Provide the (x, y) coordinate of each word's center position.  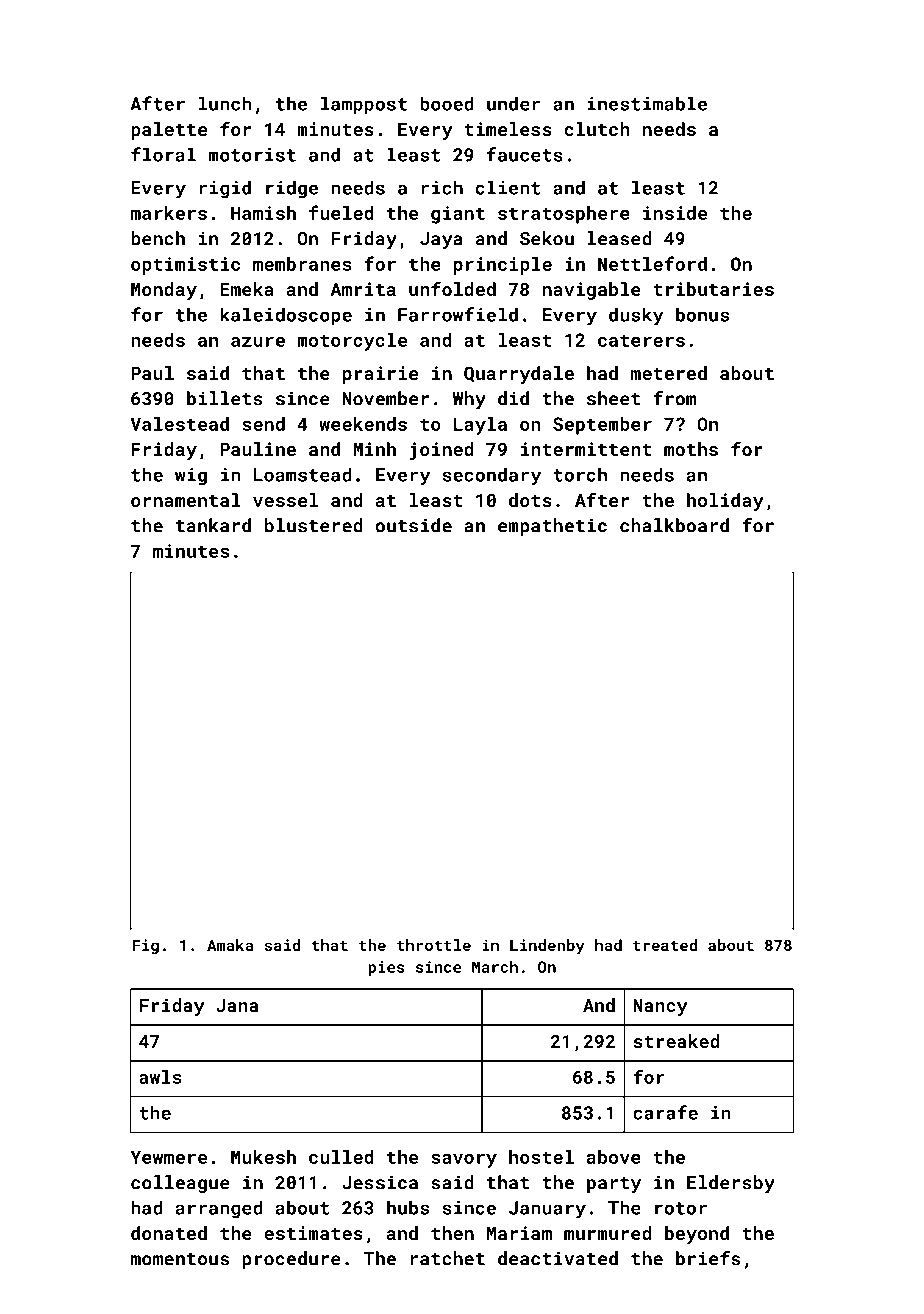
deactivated (558, 1258)
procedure (291, 1260)
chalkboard (674, 525)
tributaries (713, 289)
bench (158, 238)
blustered (314, 525)
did (513, 398)
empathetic (552, 527)
